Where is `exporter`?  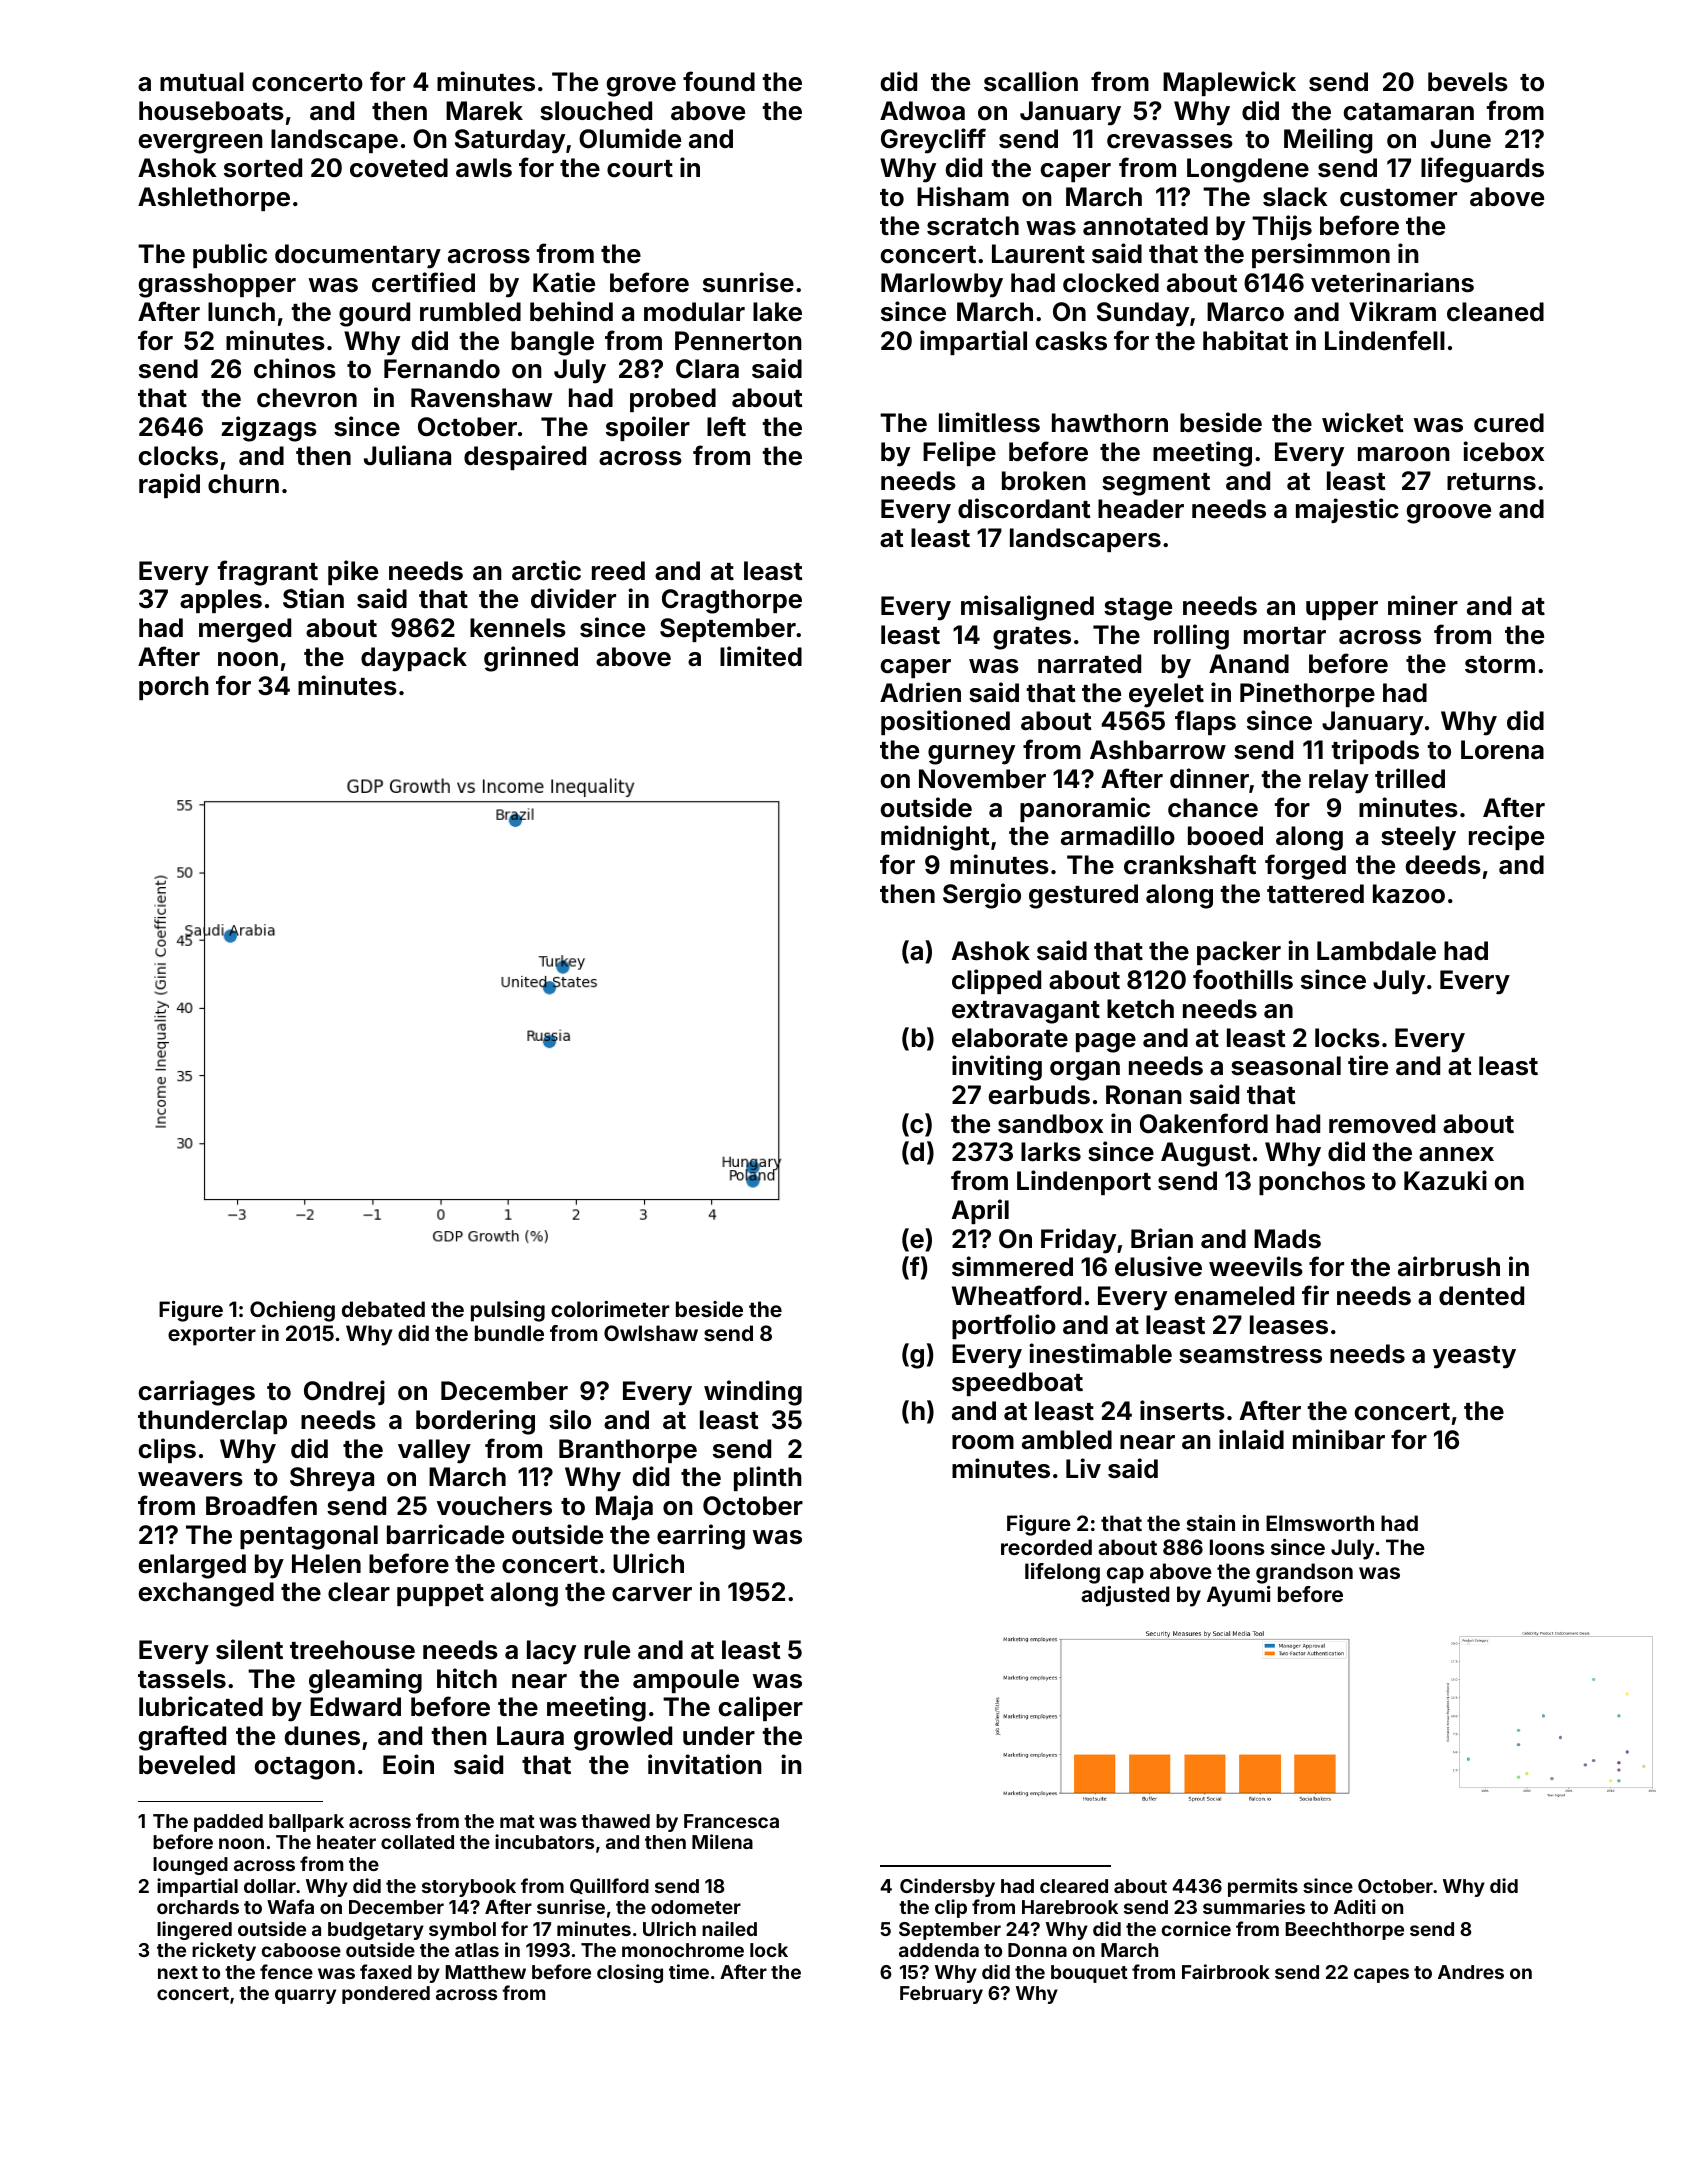
exporter is located at coordinates (212, 1336).
